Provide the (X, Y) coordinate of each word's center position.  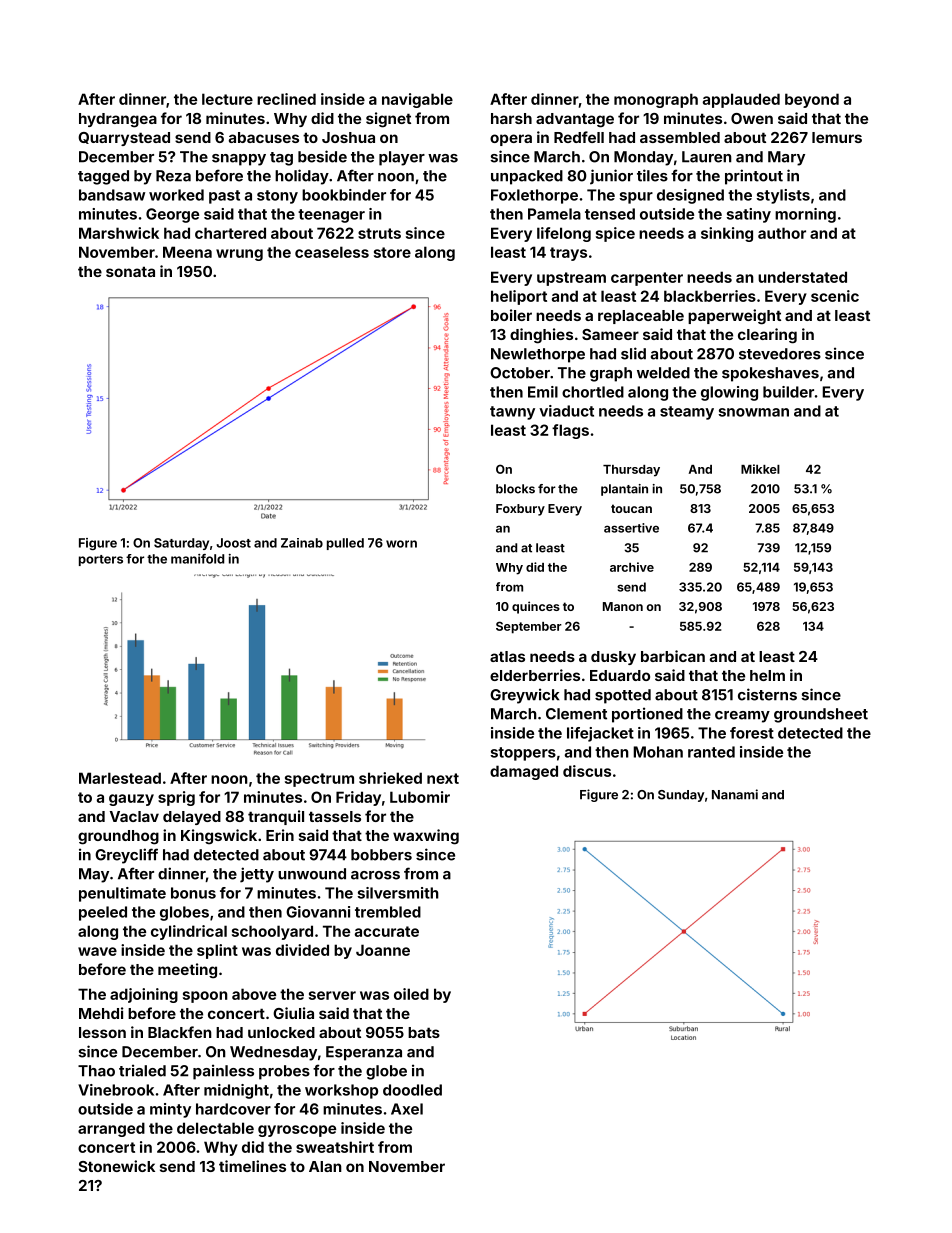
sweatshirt (335, 1147)
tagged (103, 177)
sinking (727, 234)
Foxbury (520, 510)
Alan (325, 1166)
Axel (407, 1109)
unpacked (527, 177)
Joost (233, 543)
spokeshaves (770, 374)
